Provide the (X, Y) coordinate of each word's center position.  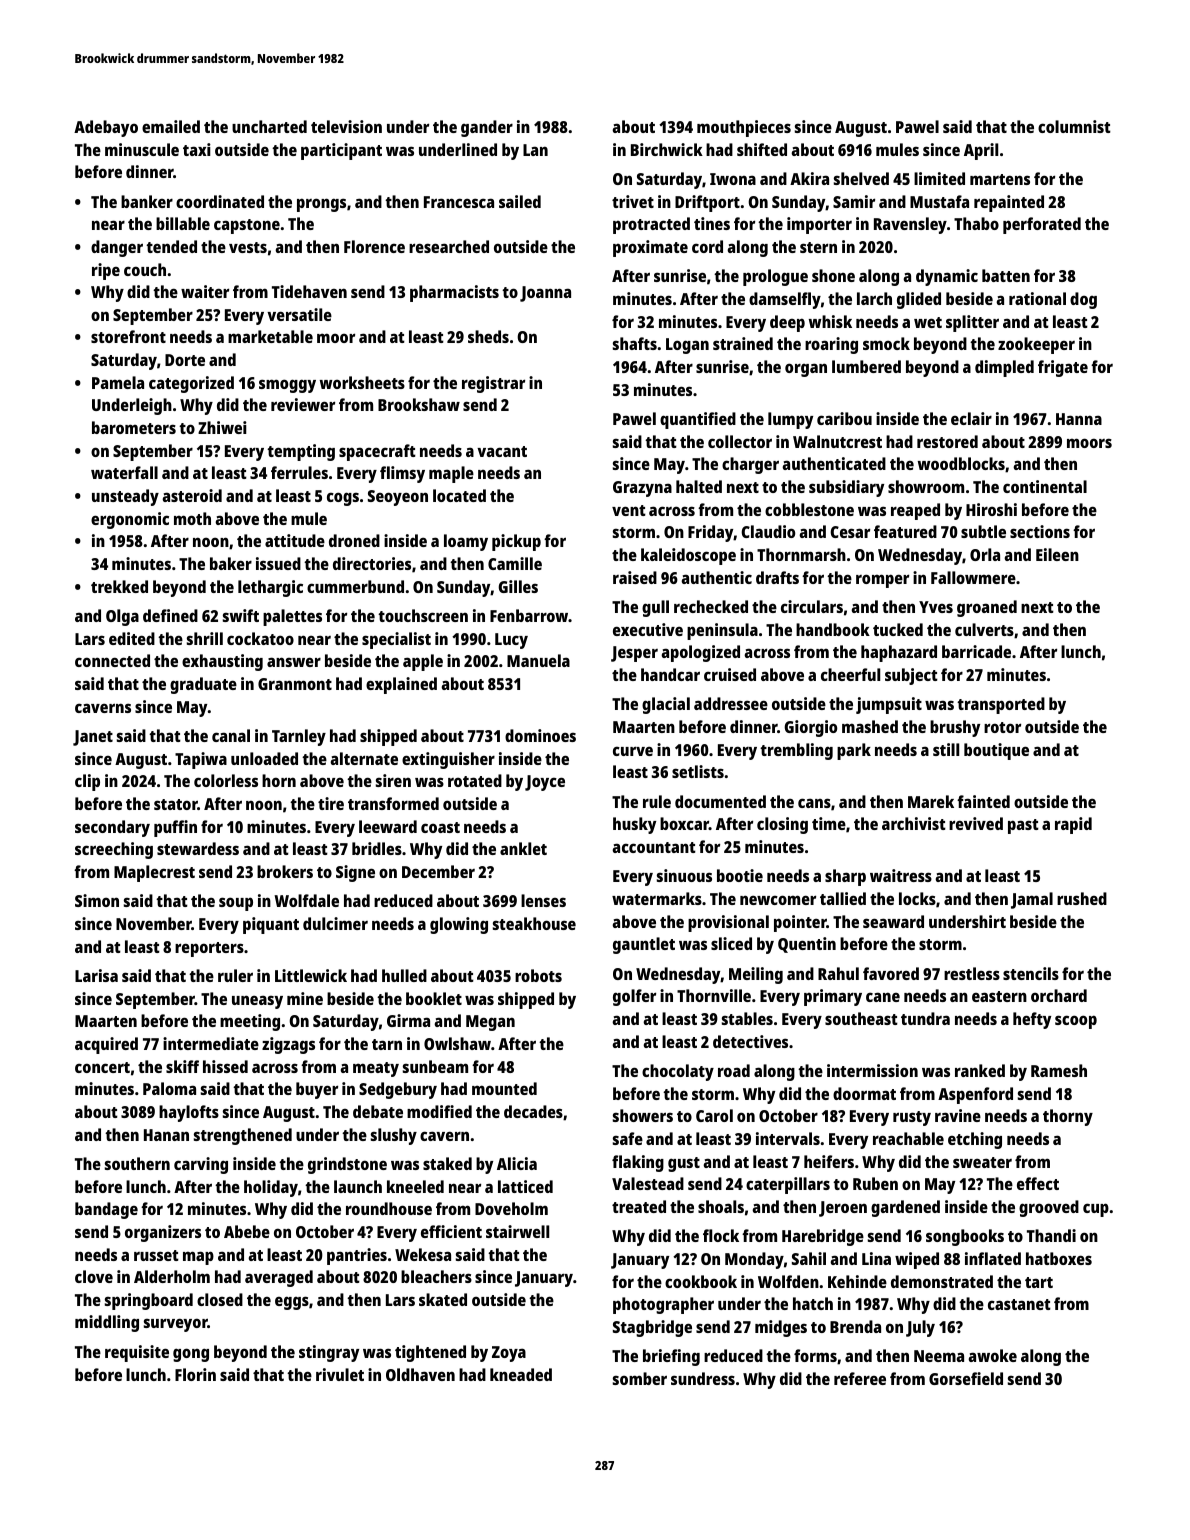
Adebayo (106, 128)
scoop (1076, 1022)
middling (107, 1323)
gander (487, 128)
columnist (1074, 126)
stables (747, 1018)
